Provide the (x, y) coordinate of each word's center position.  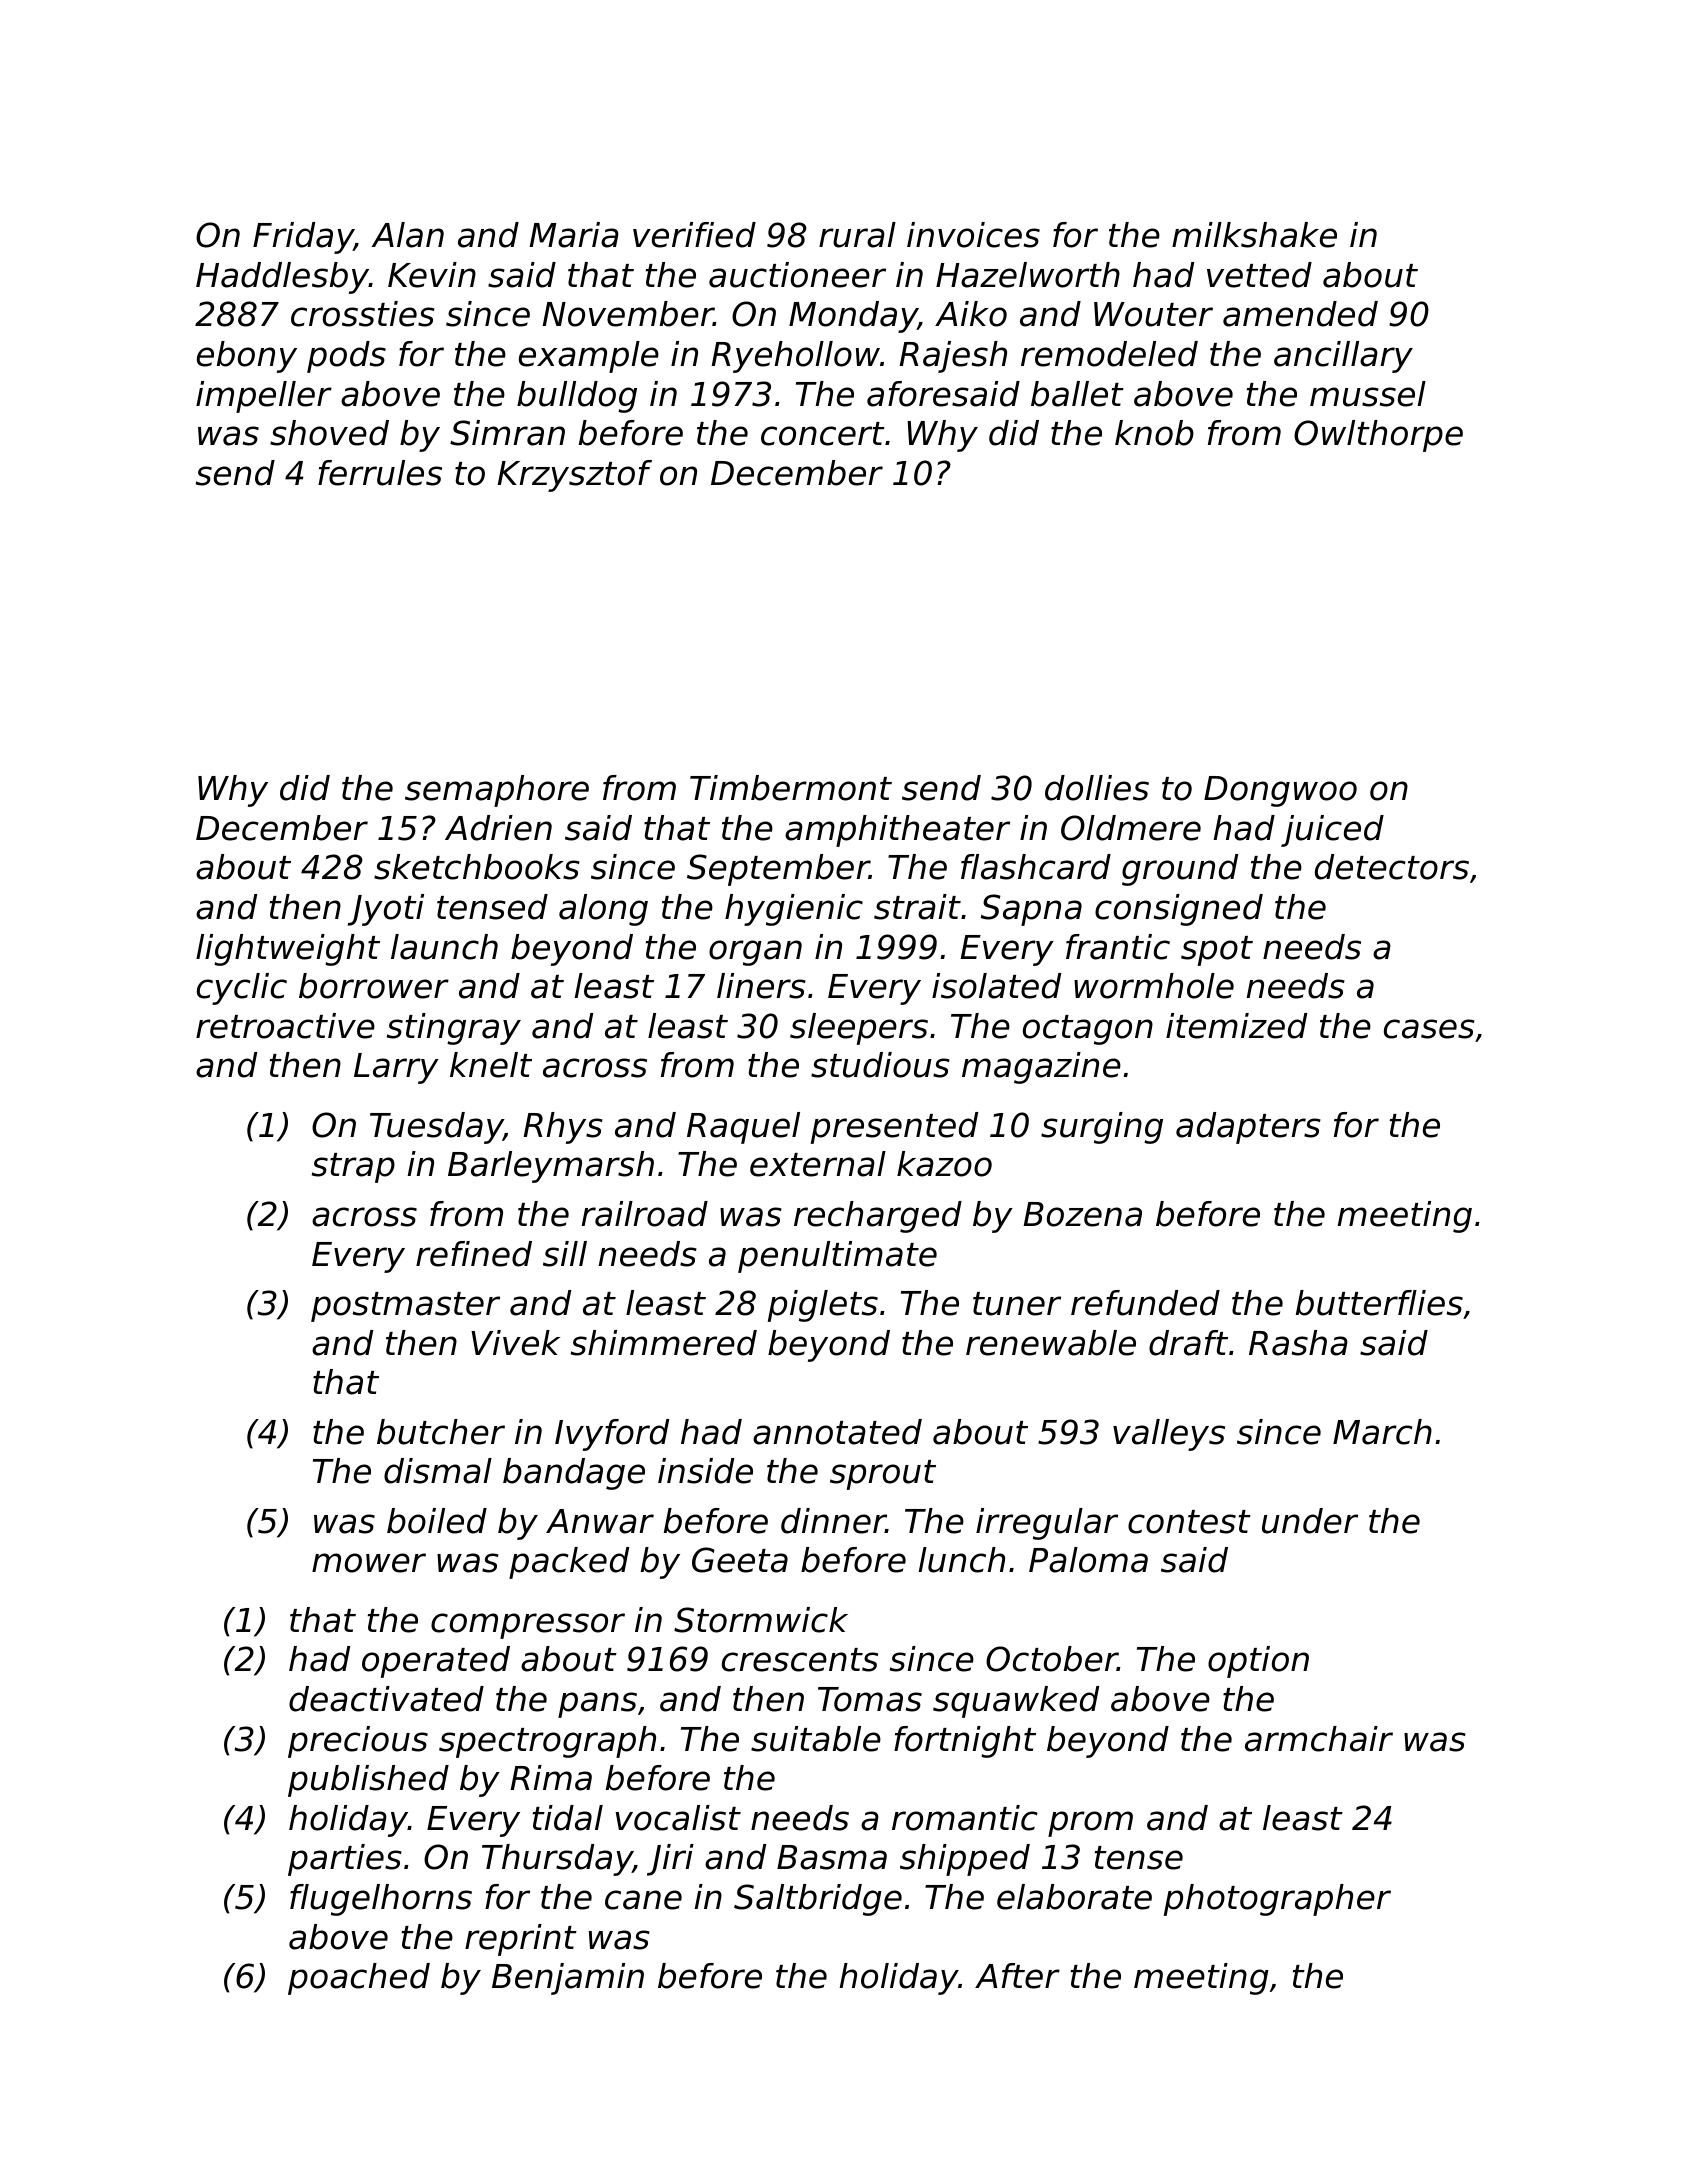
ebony (247, 357)
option (1258, 1662)
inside (705, 1471)
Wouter (1153, 314)
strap (353, 1168)
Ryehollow (795, 357)
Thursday (557, 1860)
